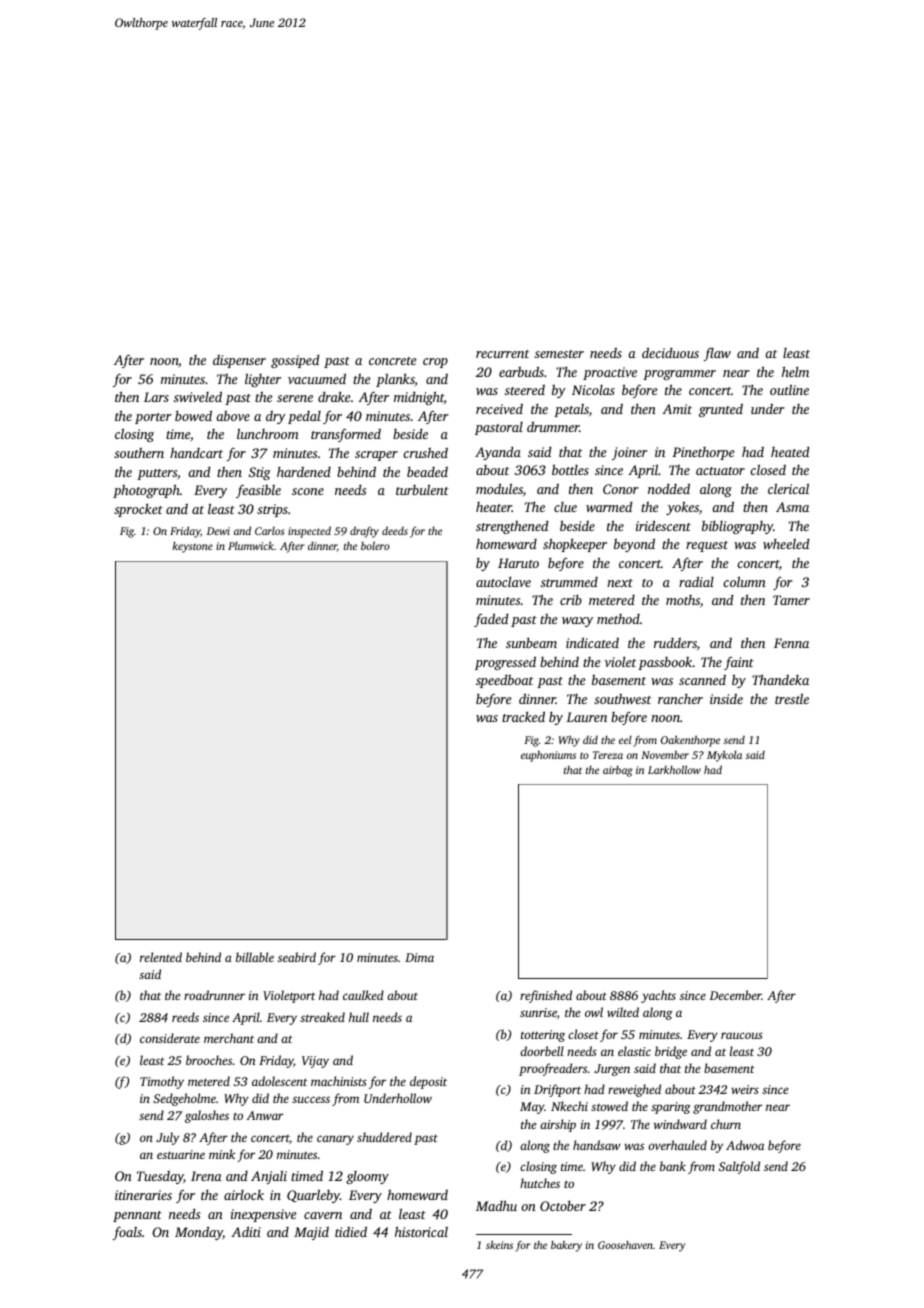 This screenshot has height=1308, width=924. What do you see at coordinates (276, 417) in the screenshot?
I see `dry` at bounding box center [276, 417].
